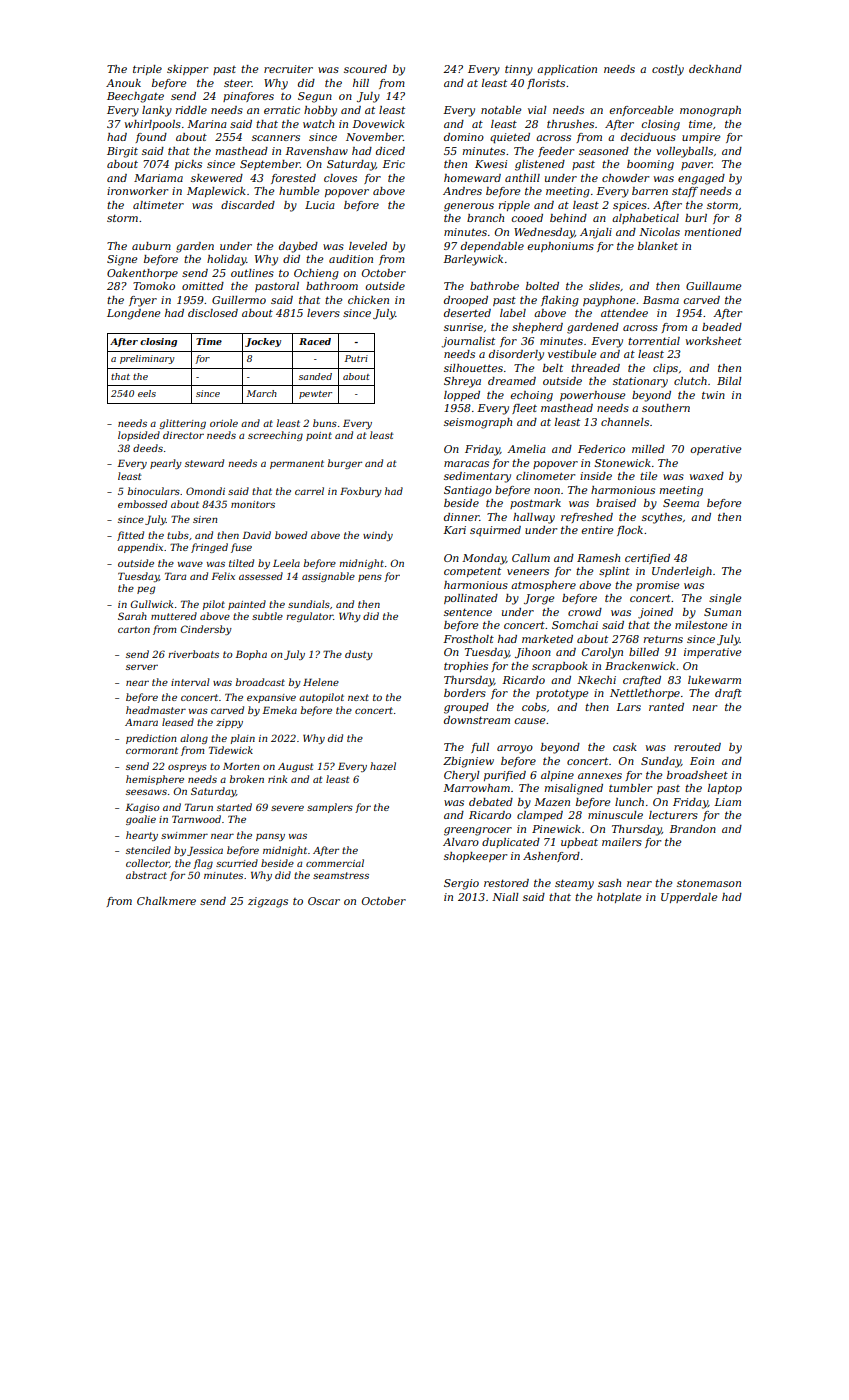 This screenshot has height=1400, width=849. What do you see at coordinates (477, 720) in the screenshot?
I see `downstream` at bounding box center [477, 720].
